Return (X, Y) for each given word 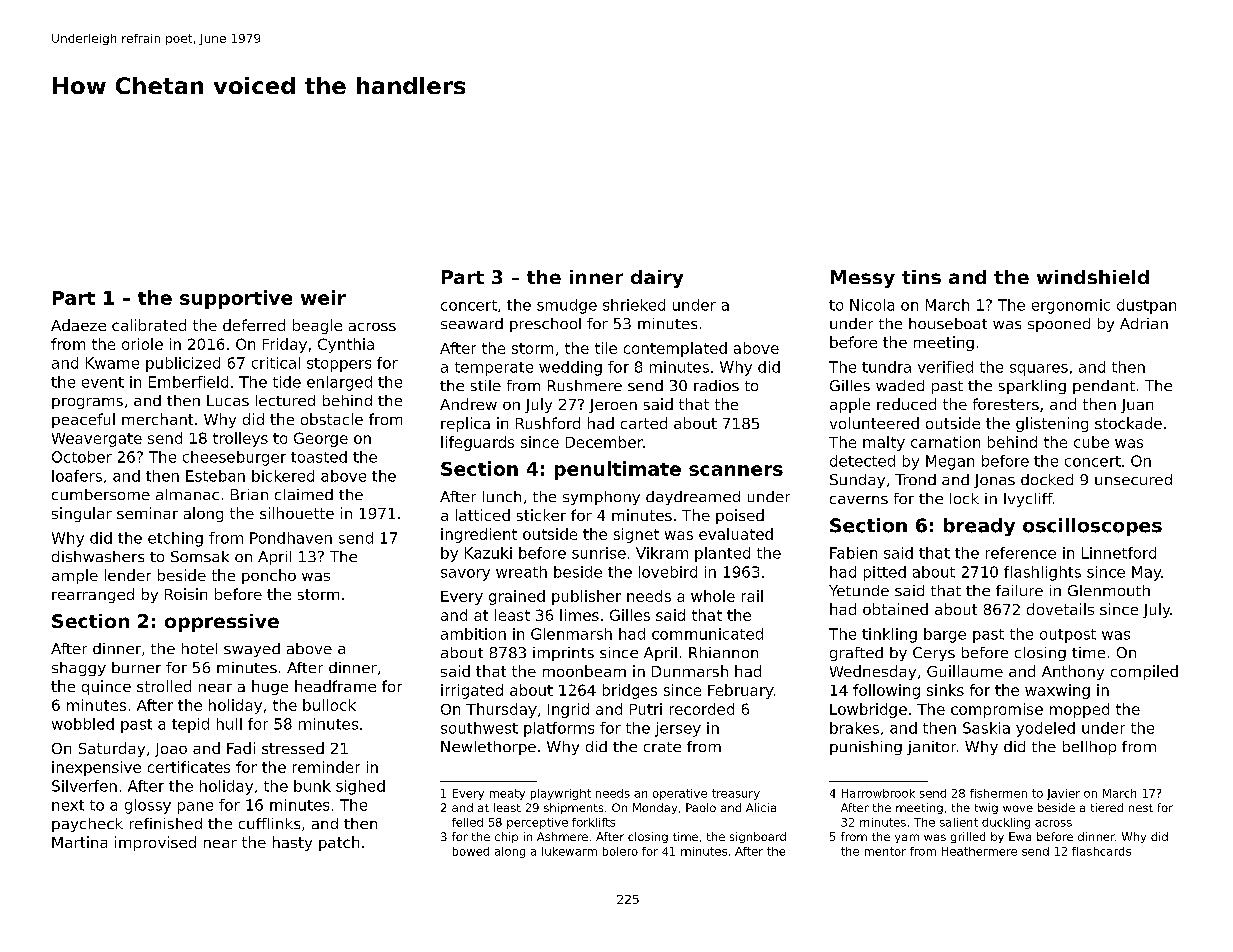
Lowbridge (868, 710)
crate (662, 747)
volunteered (874, 423)
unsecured (1133, 479)
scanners (736, 470)
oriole (142, 344)
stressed (293, 748)
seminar (147, 513)
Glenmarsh (571, 634)
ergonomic (1071, 306)
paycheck (87, 825)
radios (716, 385)
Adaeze (78, 325)
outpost (1068, 636)
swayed (252, 650)
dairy (657, 279)
